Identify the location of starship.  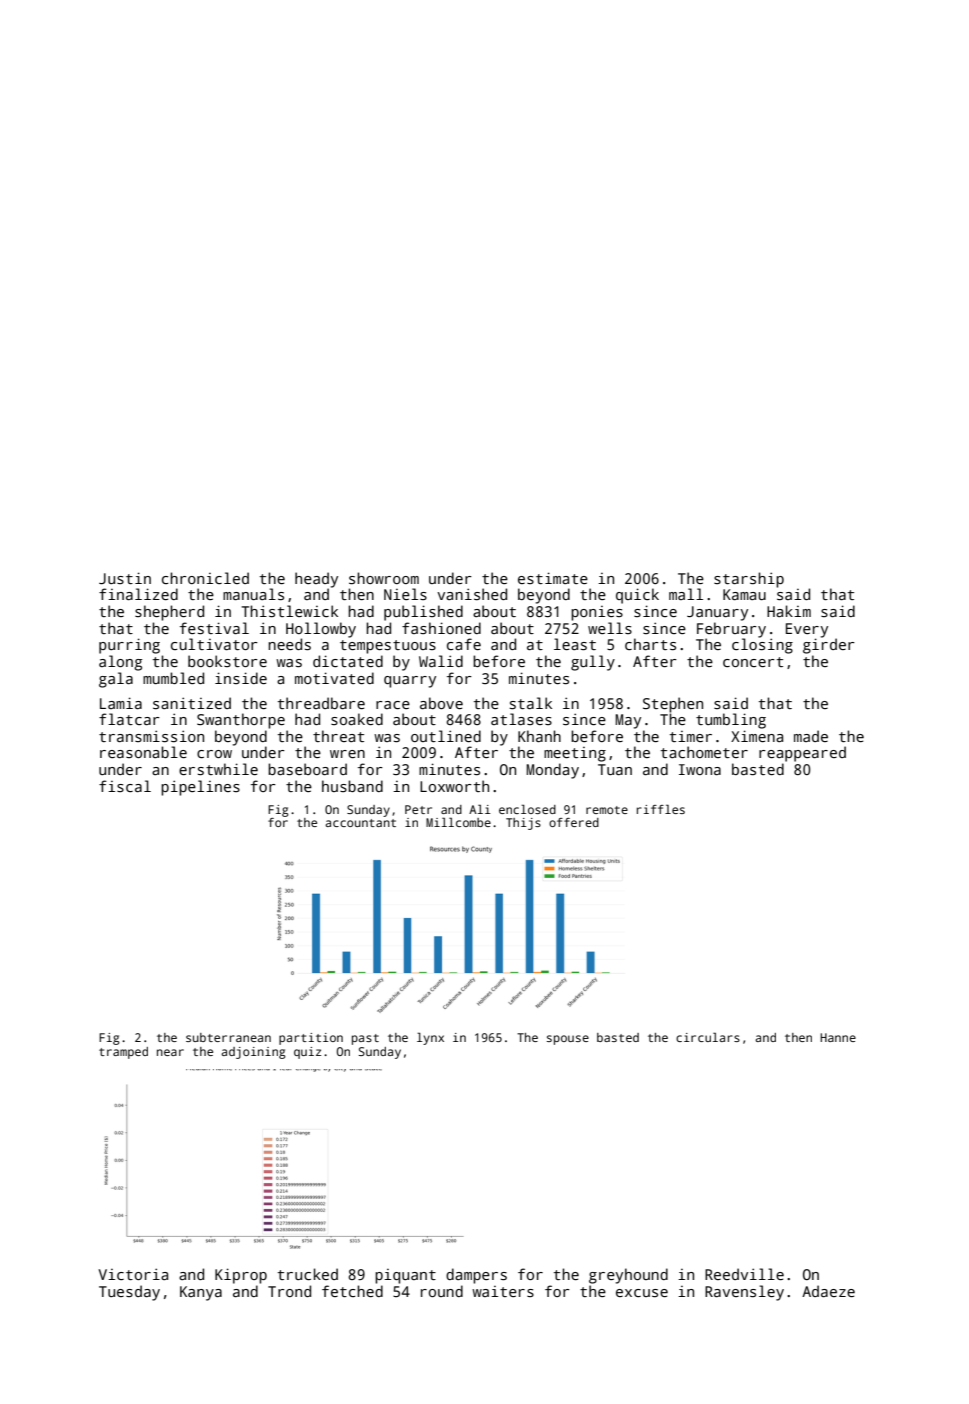
(749, 580).
